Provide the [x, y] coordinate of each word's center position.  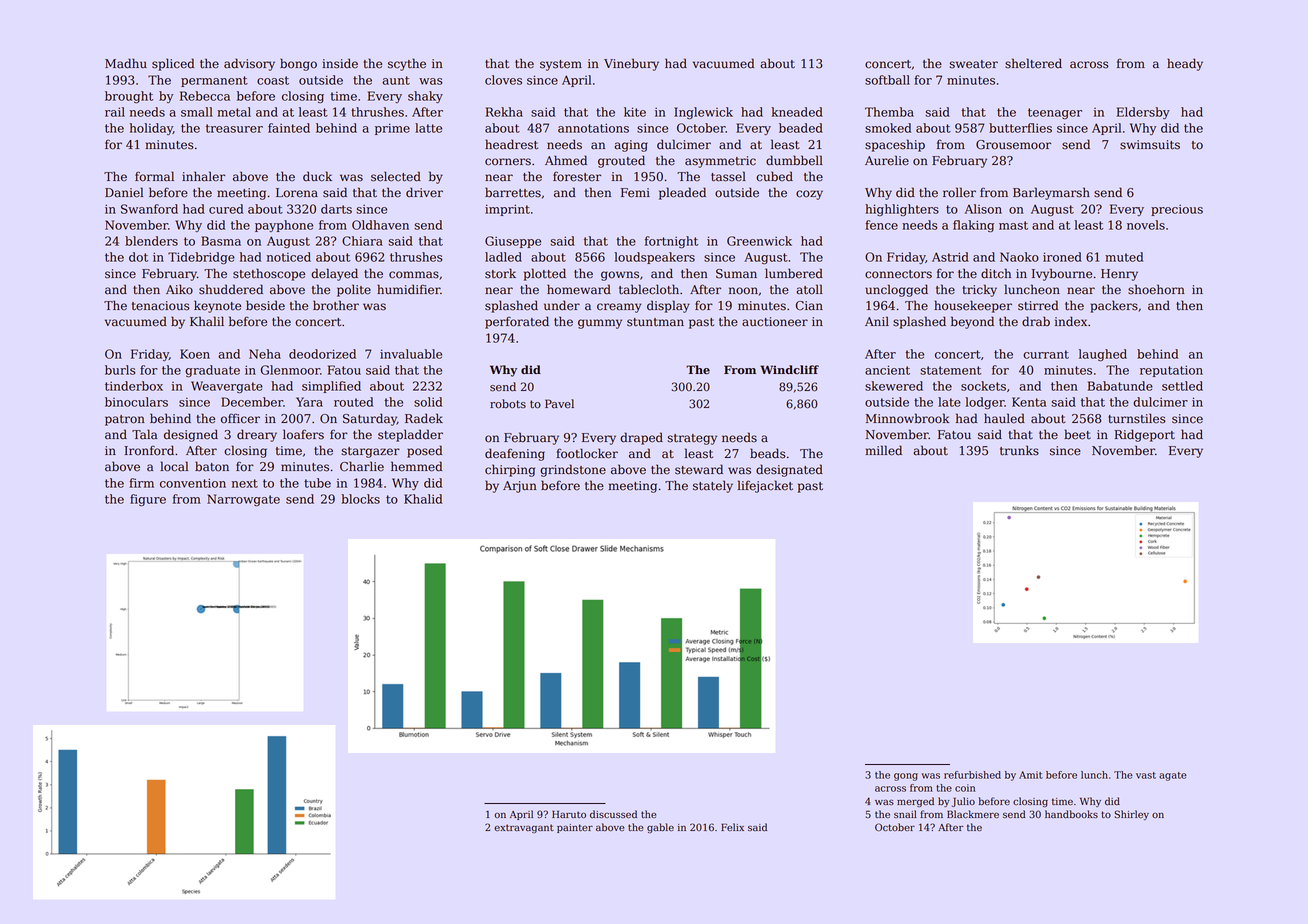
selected [396, 176]
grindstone [573, 470]
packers [1114, 306]
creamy [619, 308]
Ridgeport [1144, 435]
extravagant [524, 828]
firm [141, 483]
